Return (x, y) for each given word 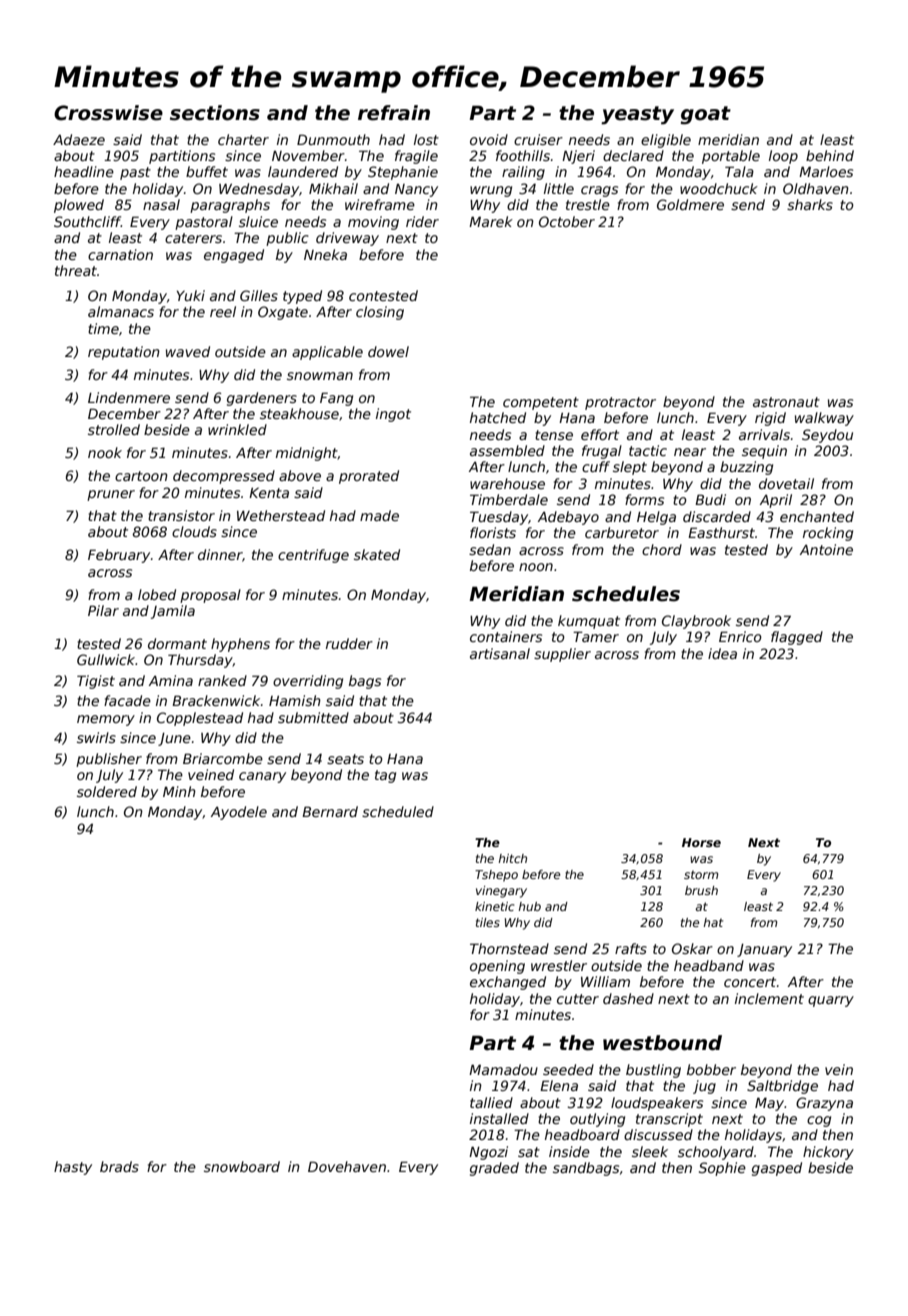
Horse (701, 842)
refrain (394, 113)
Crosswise (108, 113)
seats (345, 759)
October (567, 221)
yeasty (637, 115)
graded (494, 1169)
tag (385, 776)
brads (119, 1166)
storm (701, 874)
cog (819, 1121)
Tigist (96, 682)
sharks (810, 204)
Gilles (259, 295)
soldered (107, 791)
